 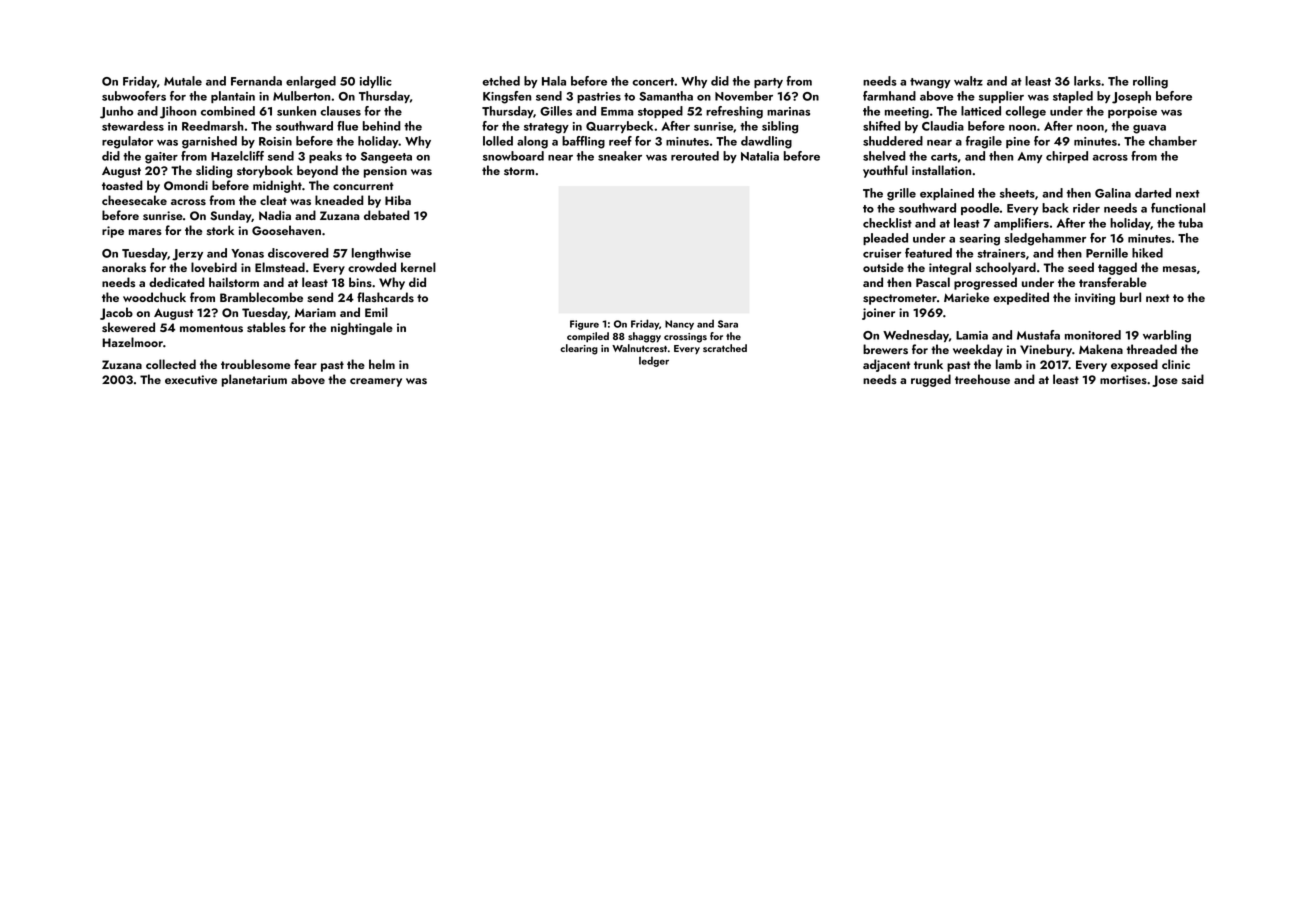 I want to click on cheesecake, so click(x=134, y=200).
